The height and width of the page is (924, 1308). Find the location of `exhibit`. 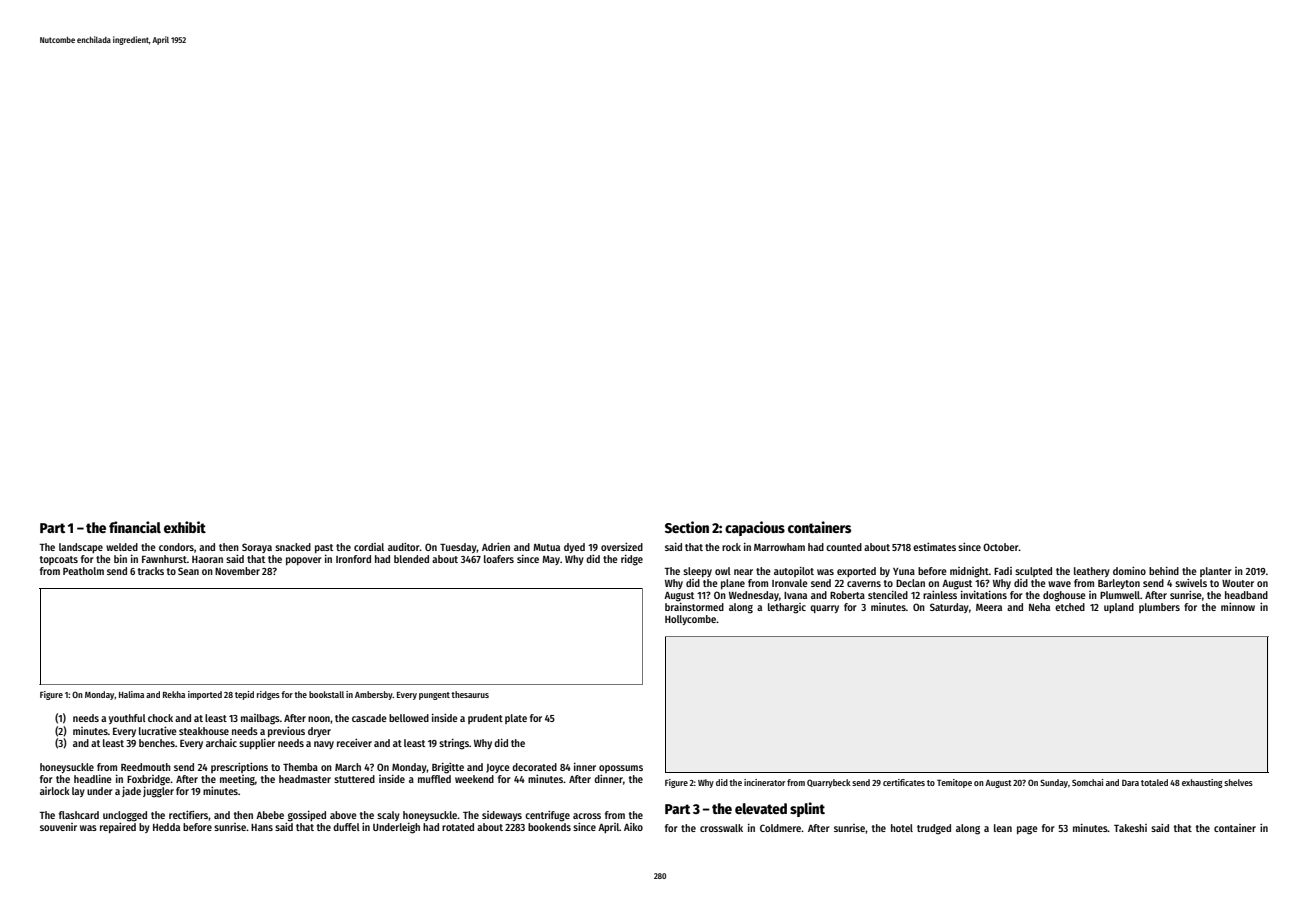

exhibit is located at coordinates (185, 527).
